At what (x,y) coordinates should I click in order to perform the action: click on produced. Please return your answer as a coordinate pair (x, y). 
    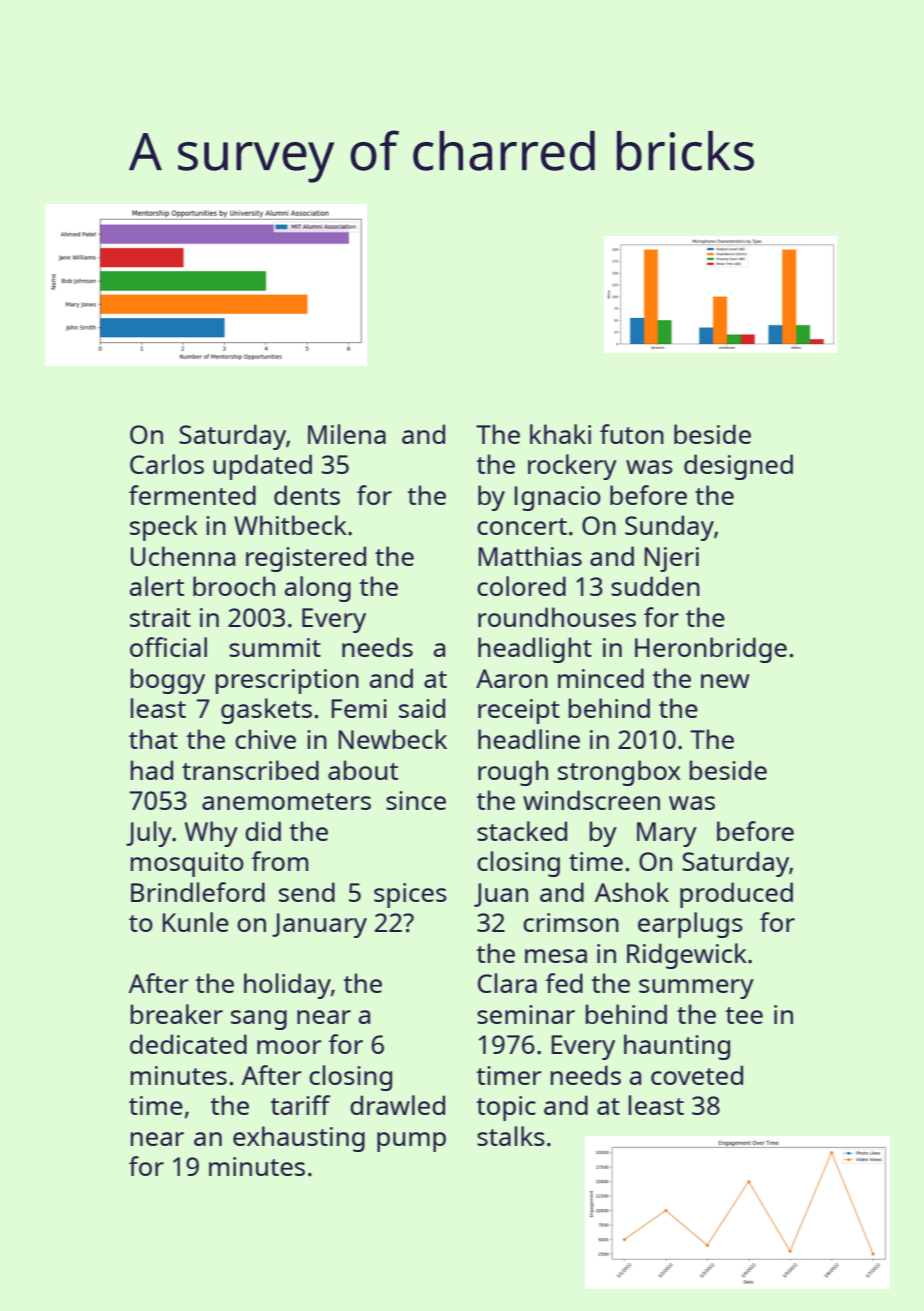
    Looking at the image, I should click on (736, 895).
